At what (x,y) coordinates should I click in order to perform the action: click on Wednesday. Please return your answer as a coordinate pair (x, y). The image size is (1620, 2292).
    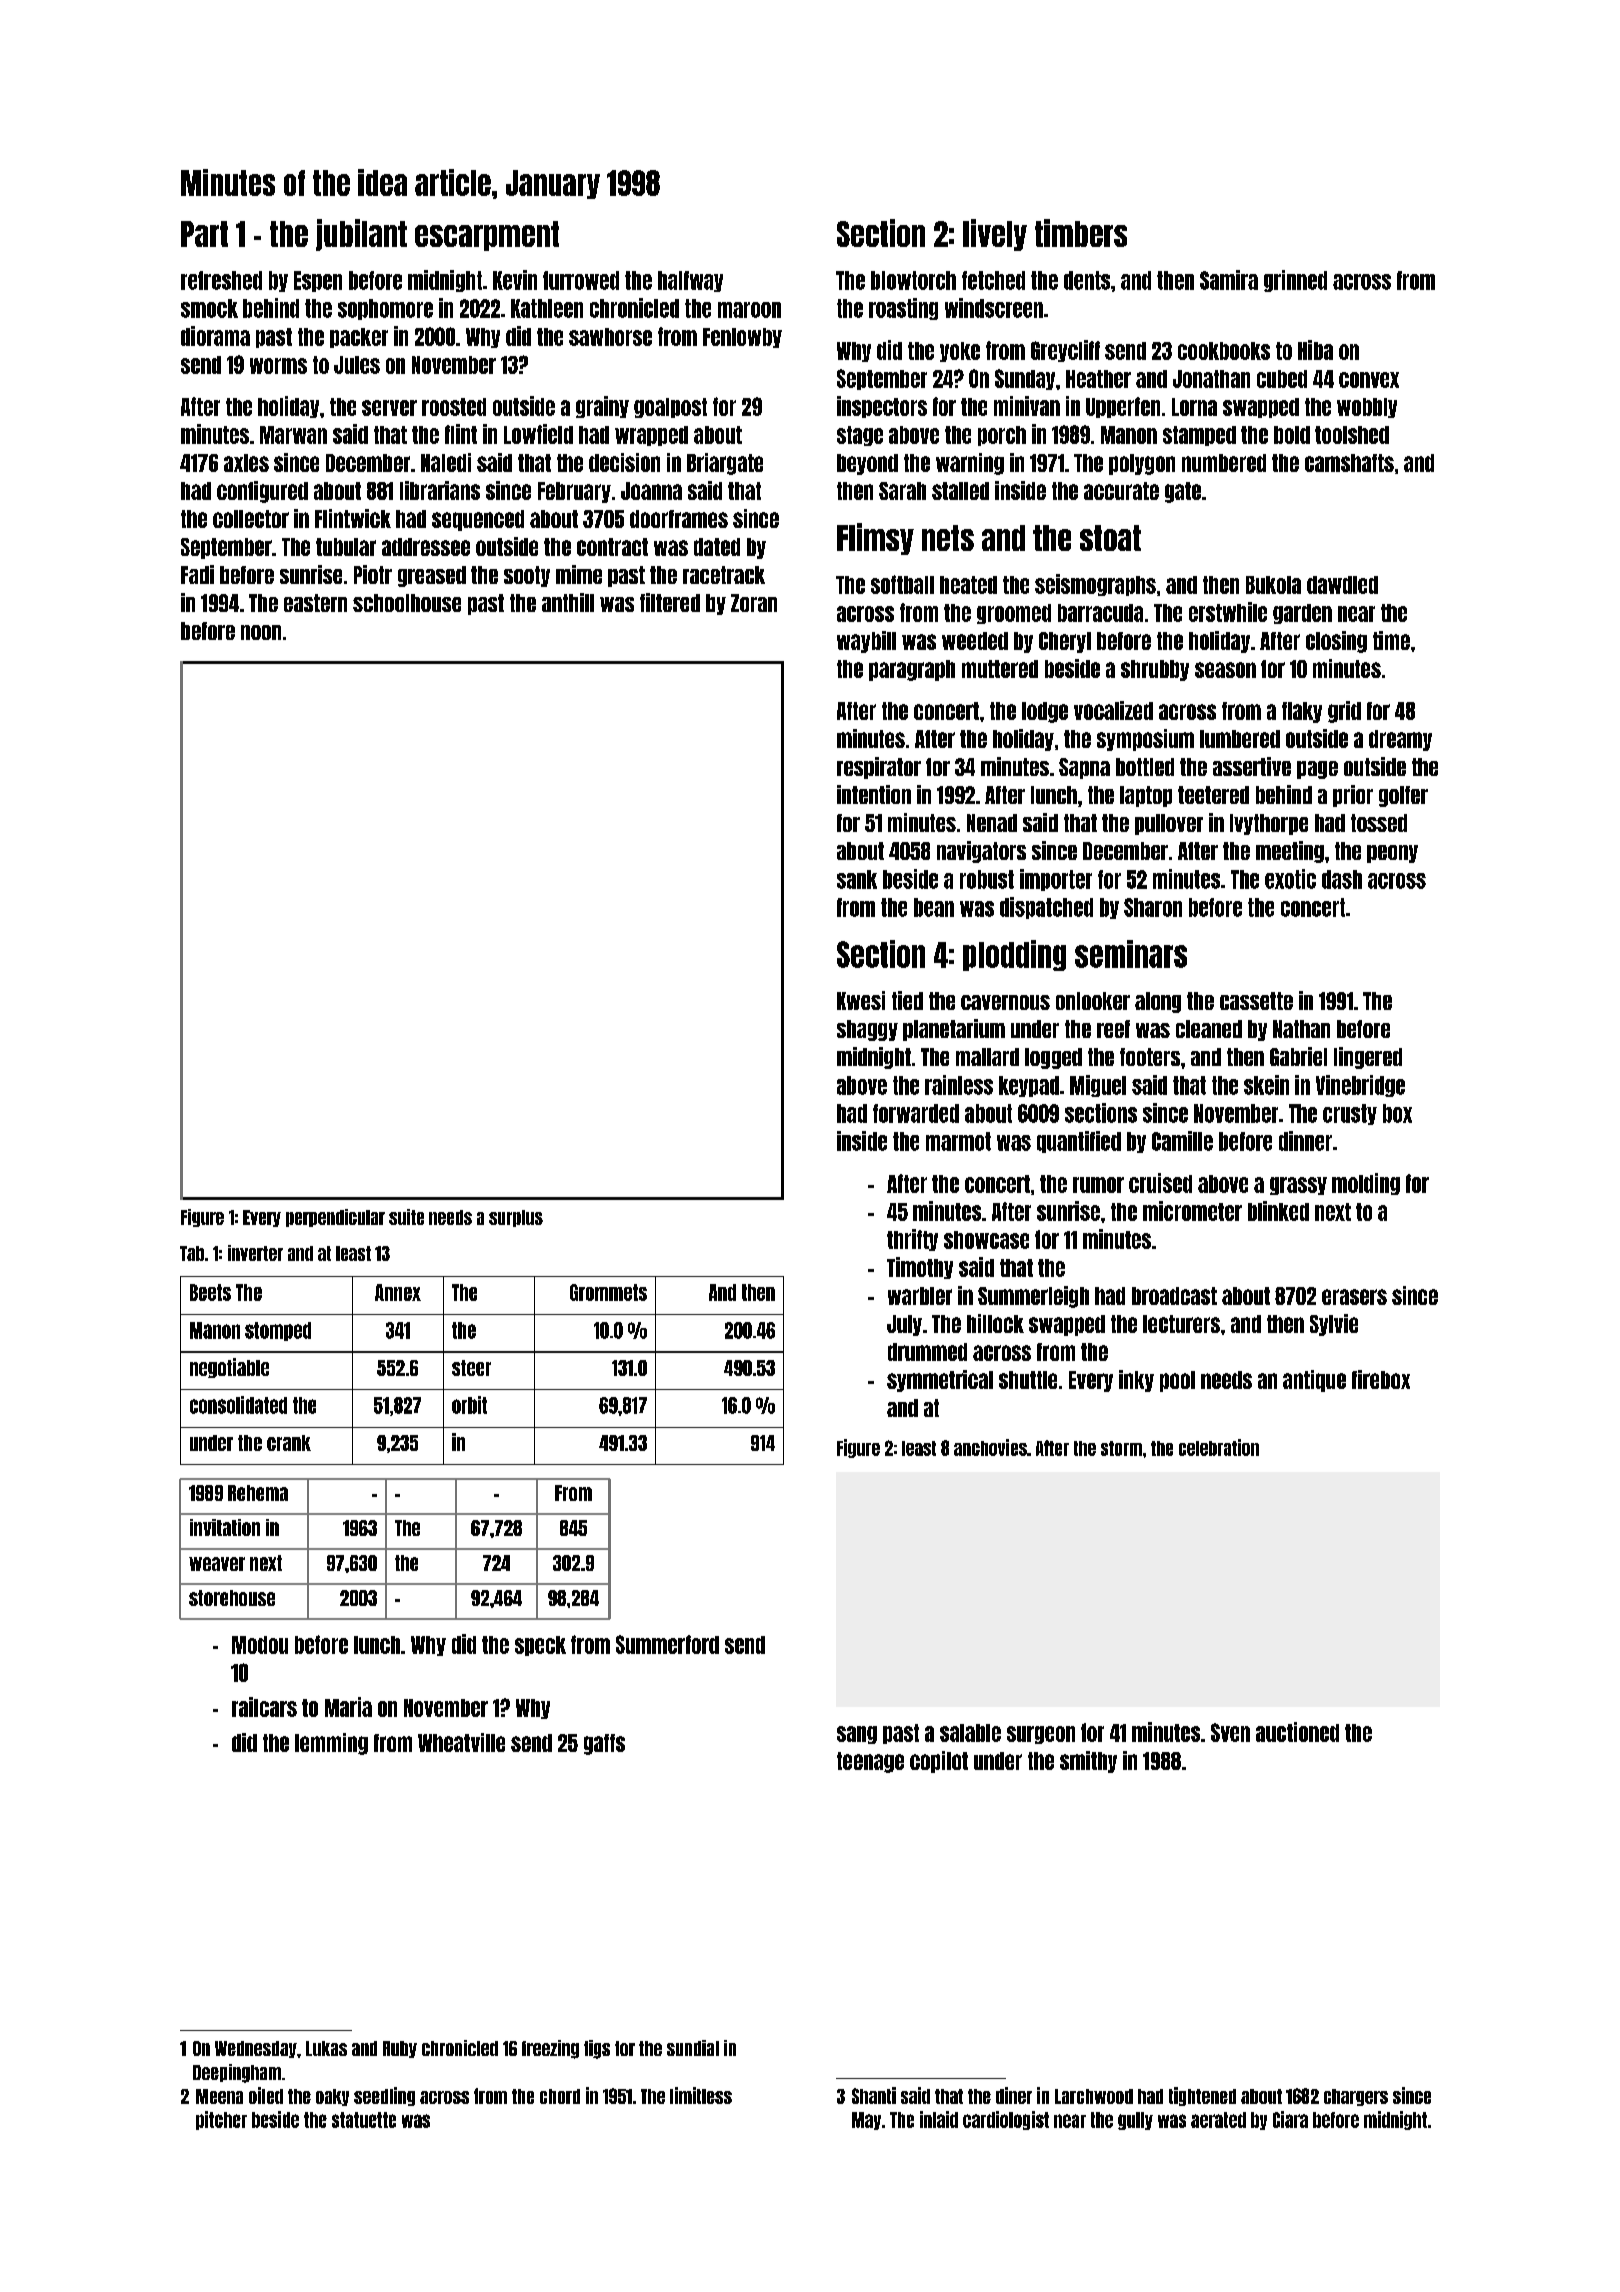
    Looking at the image, I should click on (256, 2049).
